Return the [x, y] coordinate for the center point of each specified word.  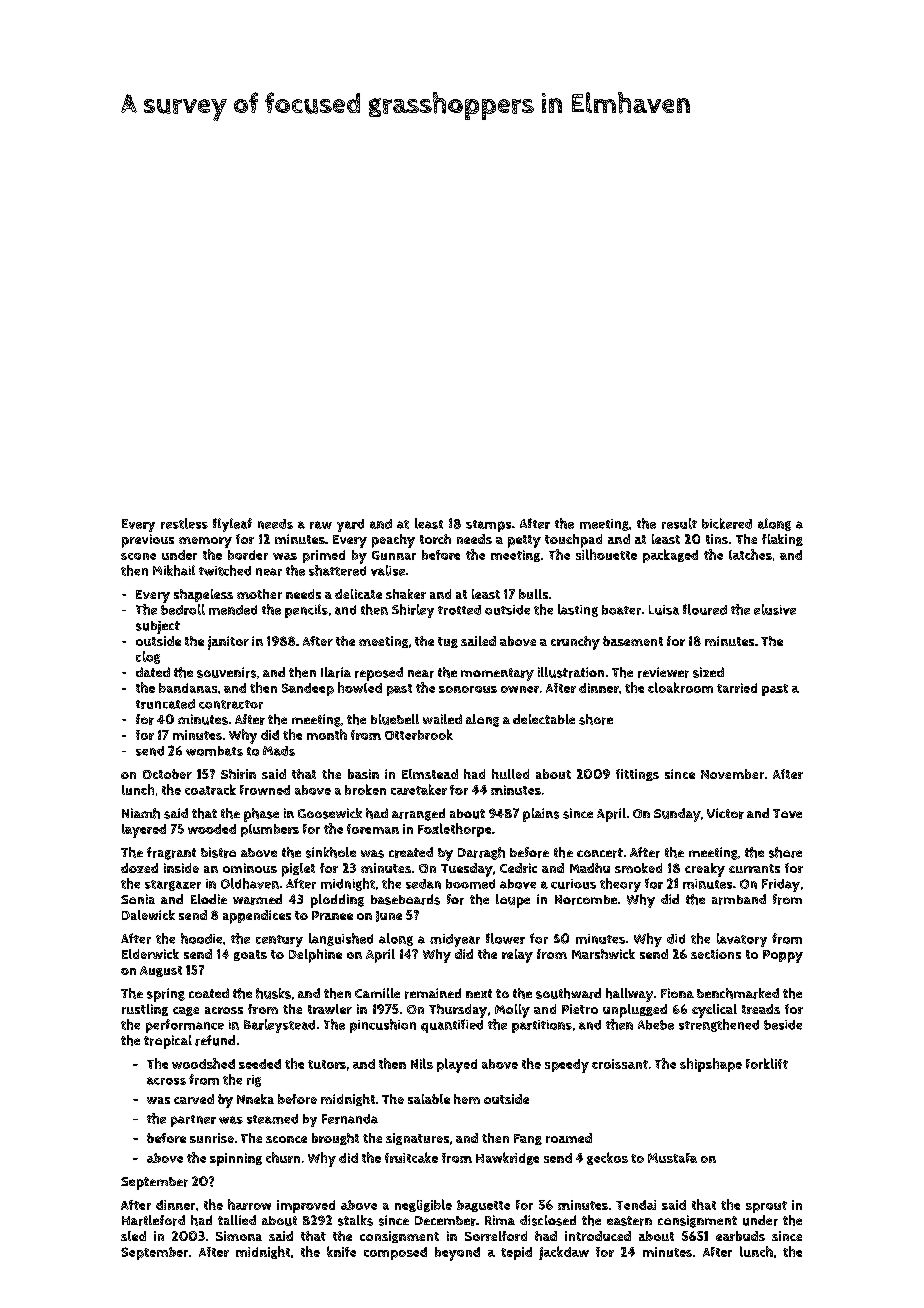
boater [621, 610]
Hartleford [153, 1220]
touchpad [573, 541]
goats [250, 955]
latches [750, 554]
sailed [478, 641]
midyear [455, 940]
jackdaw [564, 1253]
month [327, 734]
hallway [629, 995]
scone [138, 556]
